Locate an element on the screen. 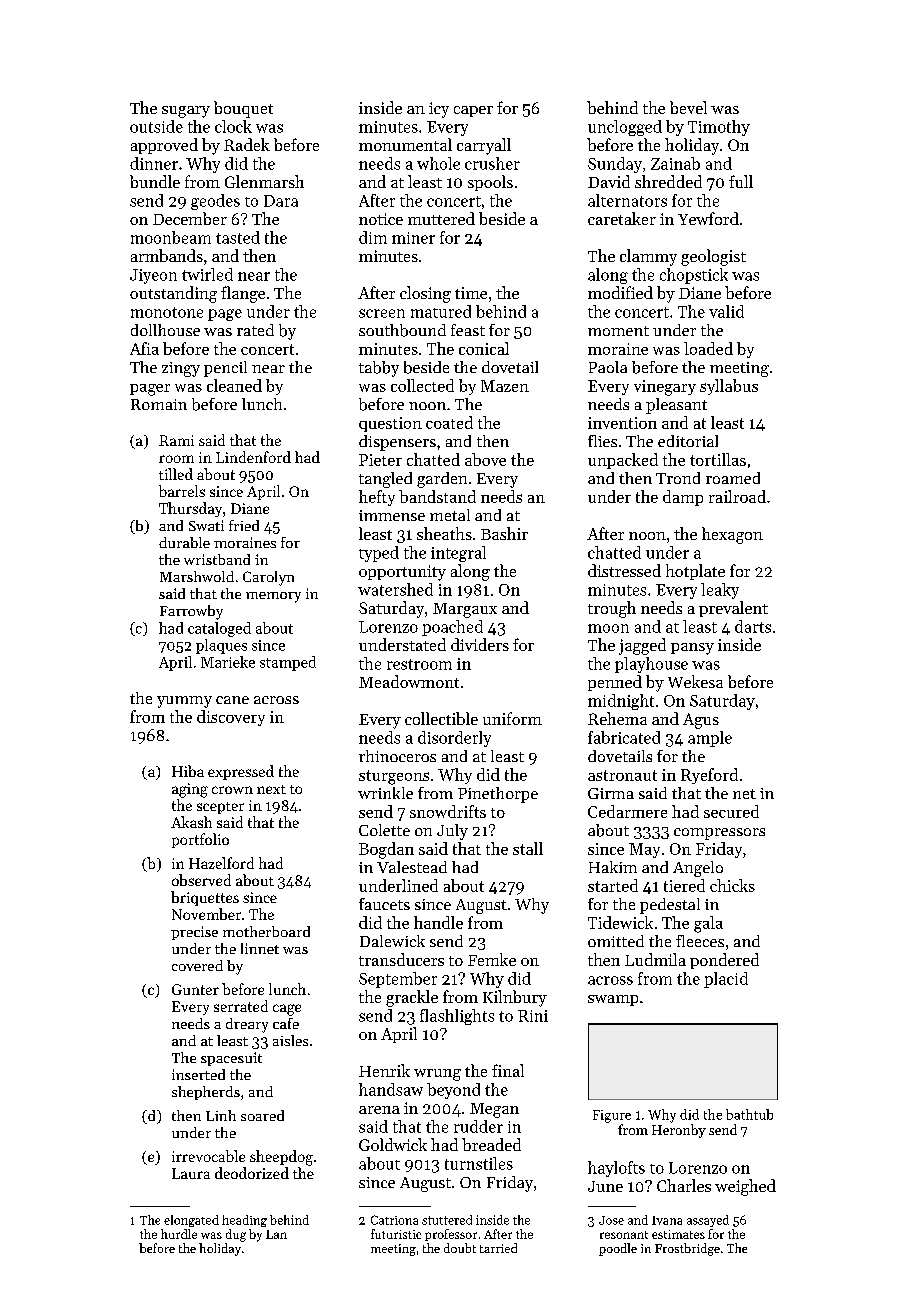 The width and height of the screenshot is (908, 1316). modified is located at coordinates (620, 292).
